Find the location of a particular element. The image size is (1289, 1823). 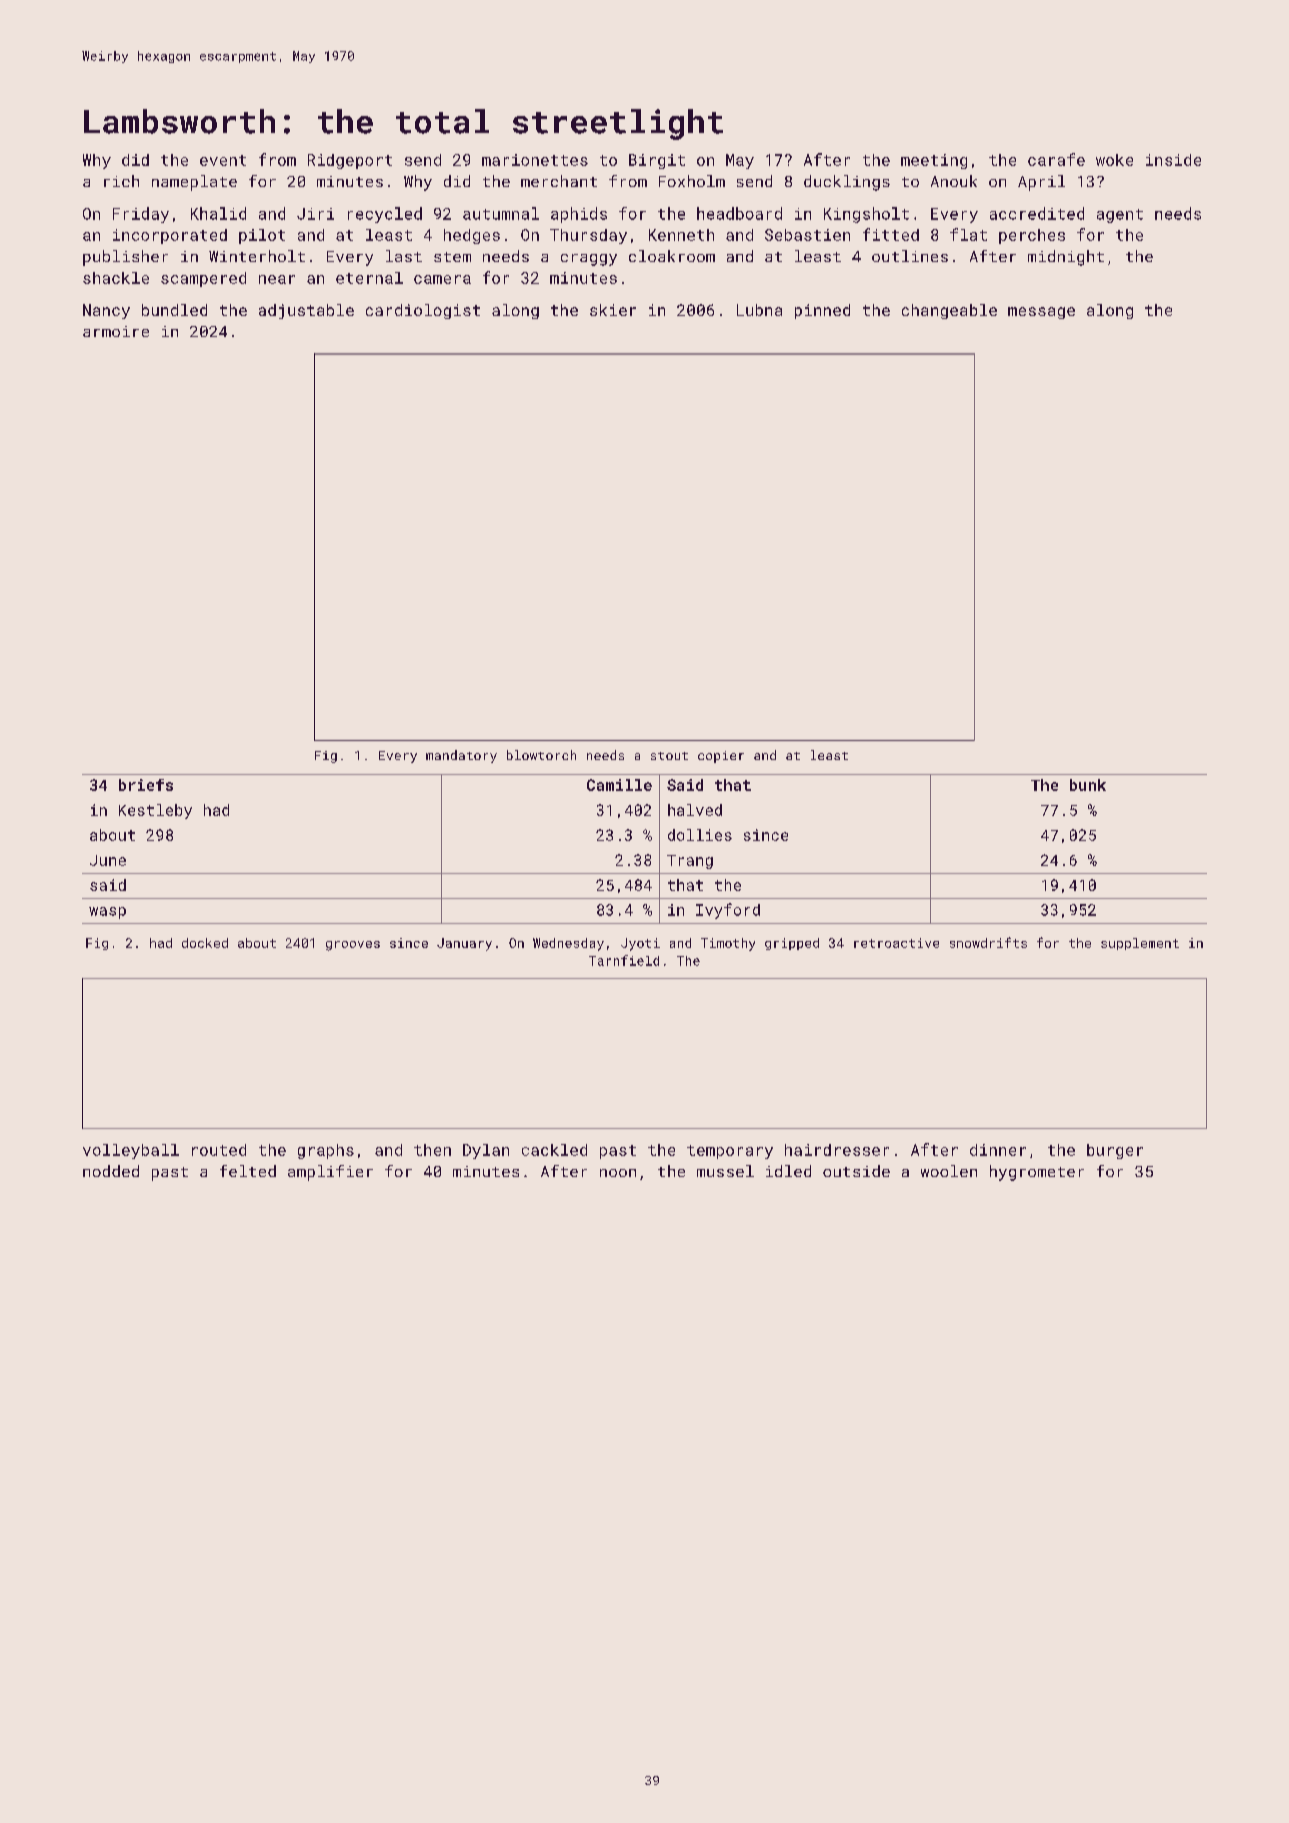

amplifier is located at coordinates (330, 1173).
